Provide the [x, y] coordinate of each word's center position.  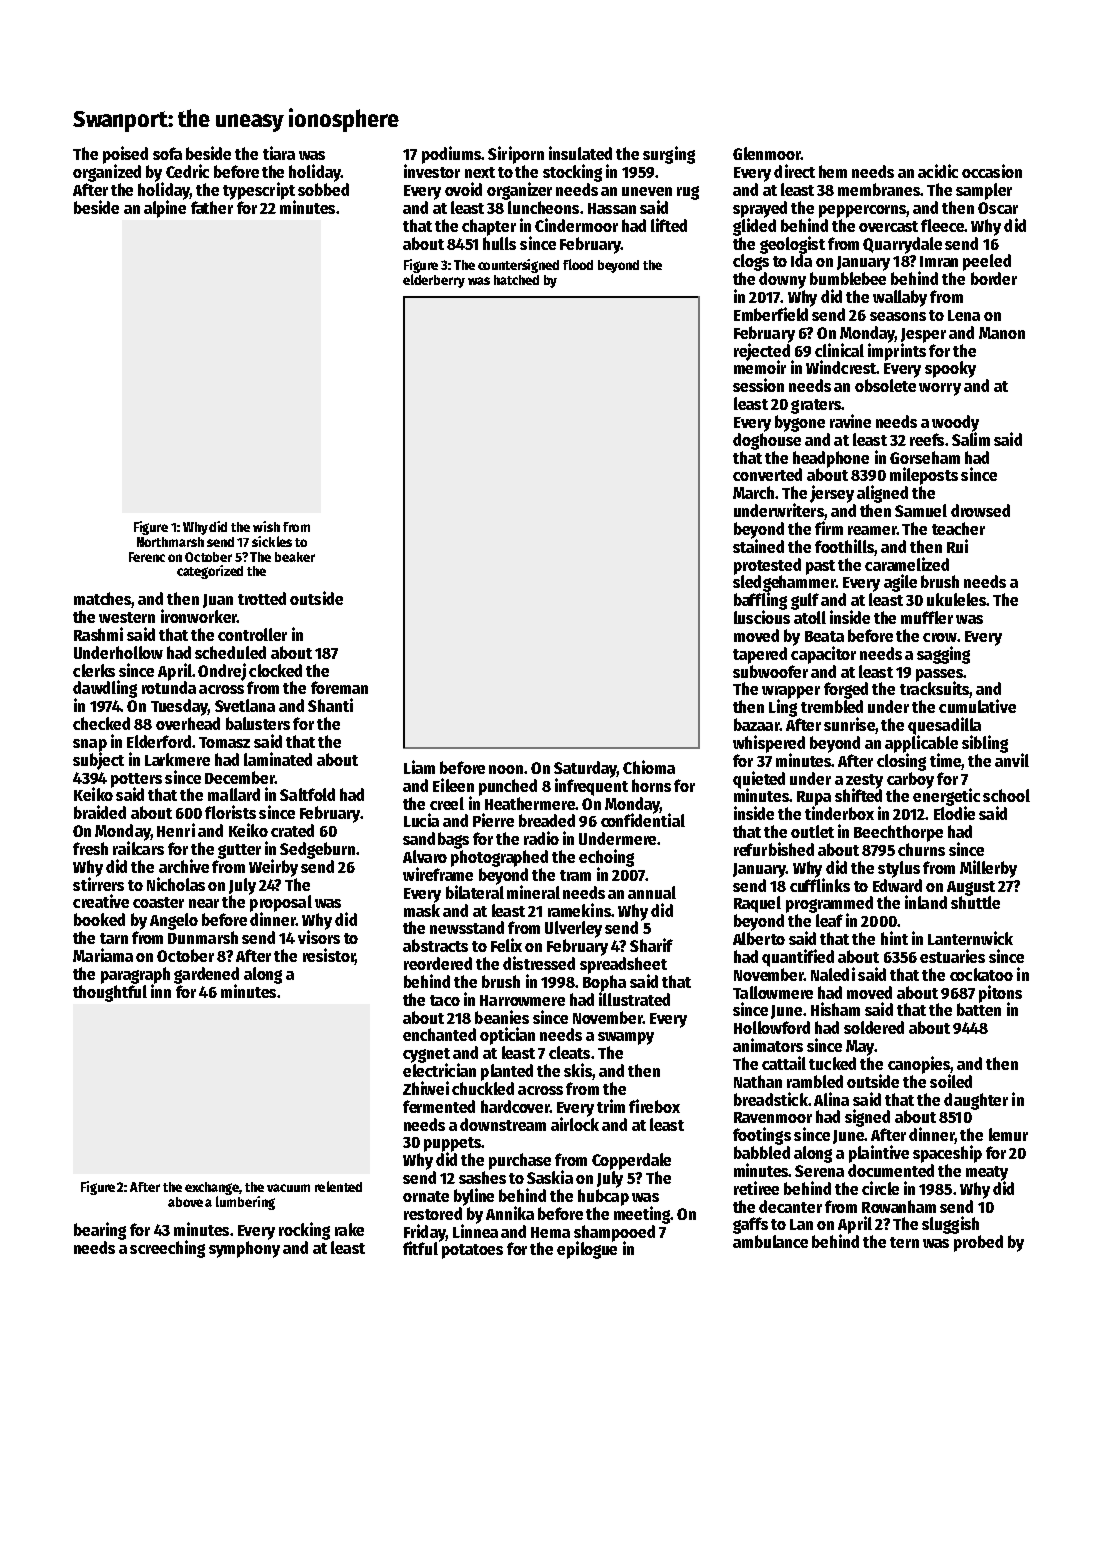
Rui [957, 546]
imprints [897, 352]
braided [100, 812]
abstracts [435, 945]
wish [266, 526]
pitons [1000, 994]
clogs [751, 262]
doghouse [767, 441]
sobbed [323, 189]
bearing [100, 1231]
